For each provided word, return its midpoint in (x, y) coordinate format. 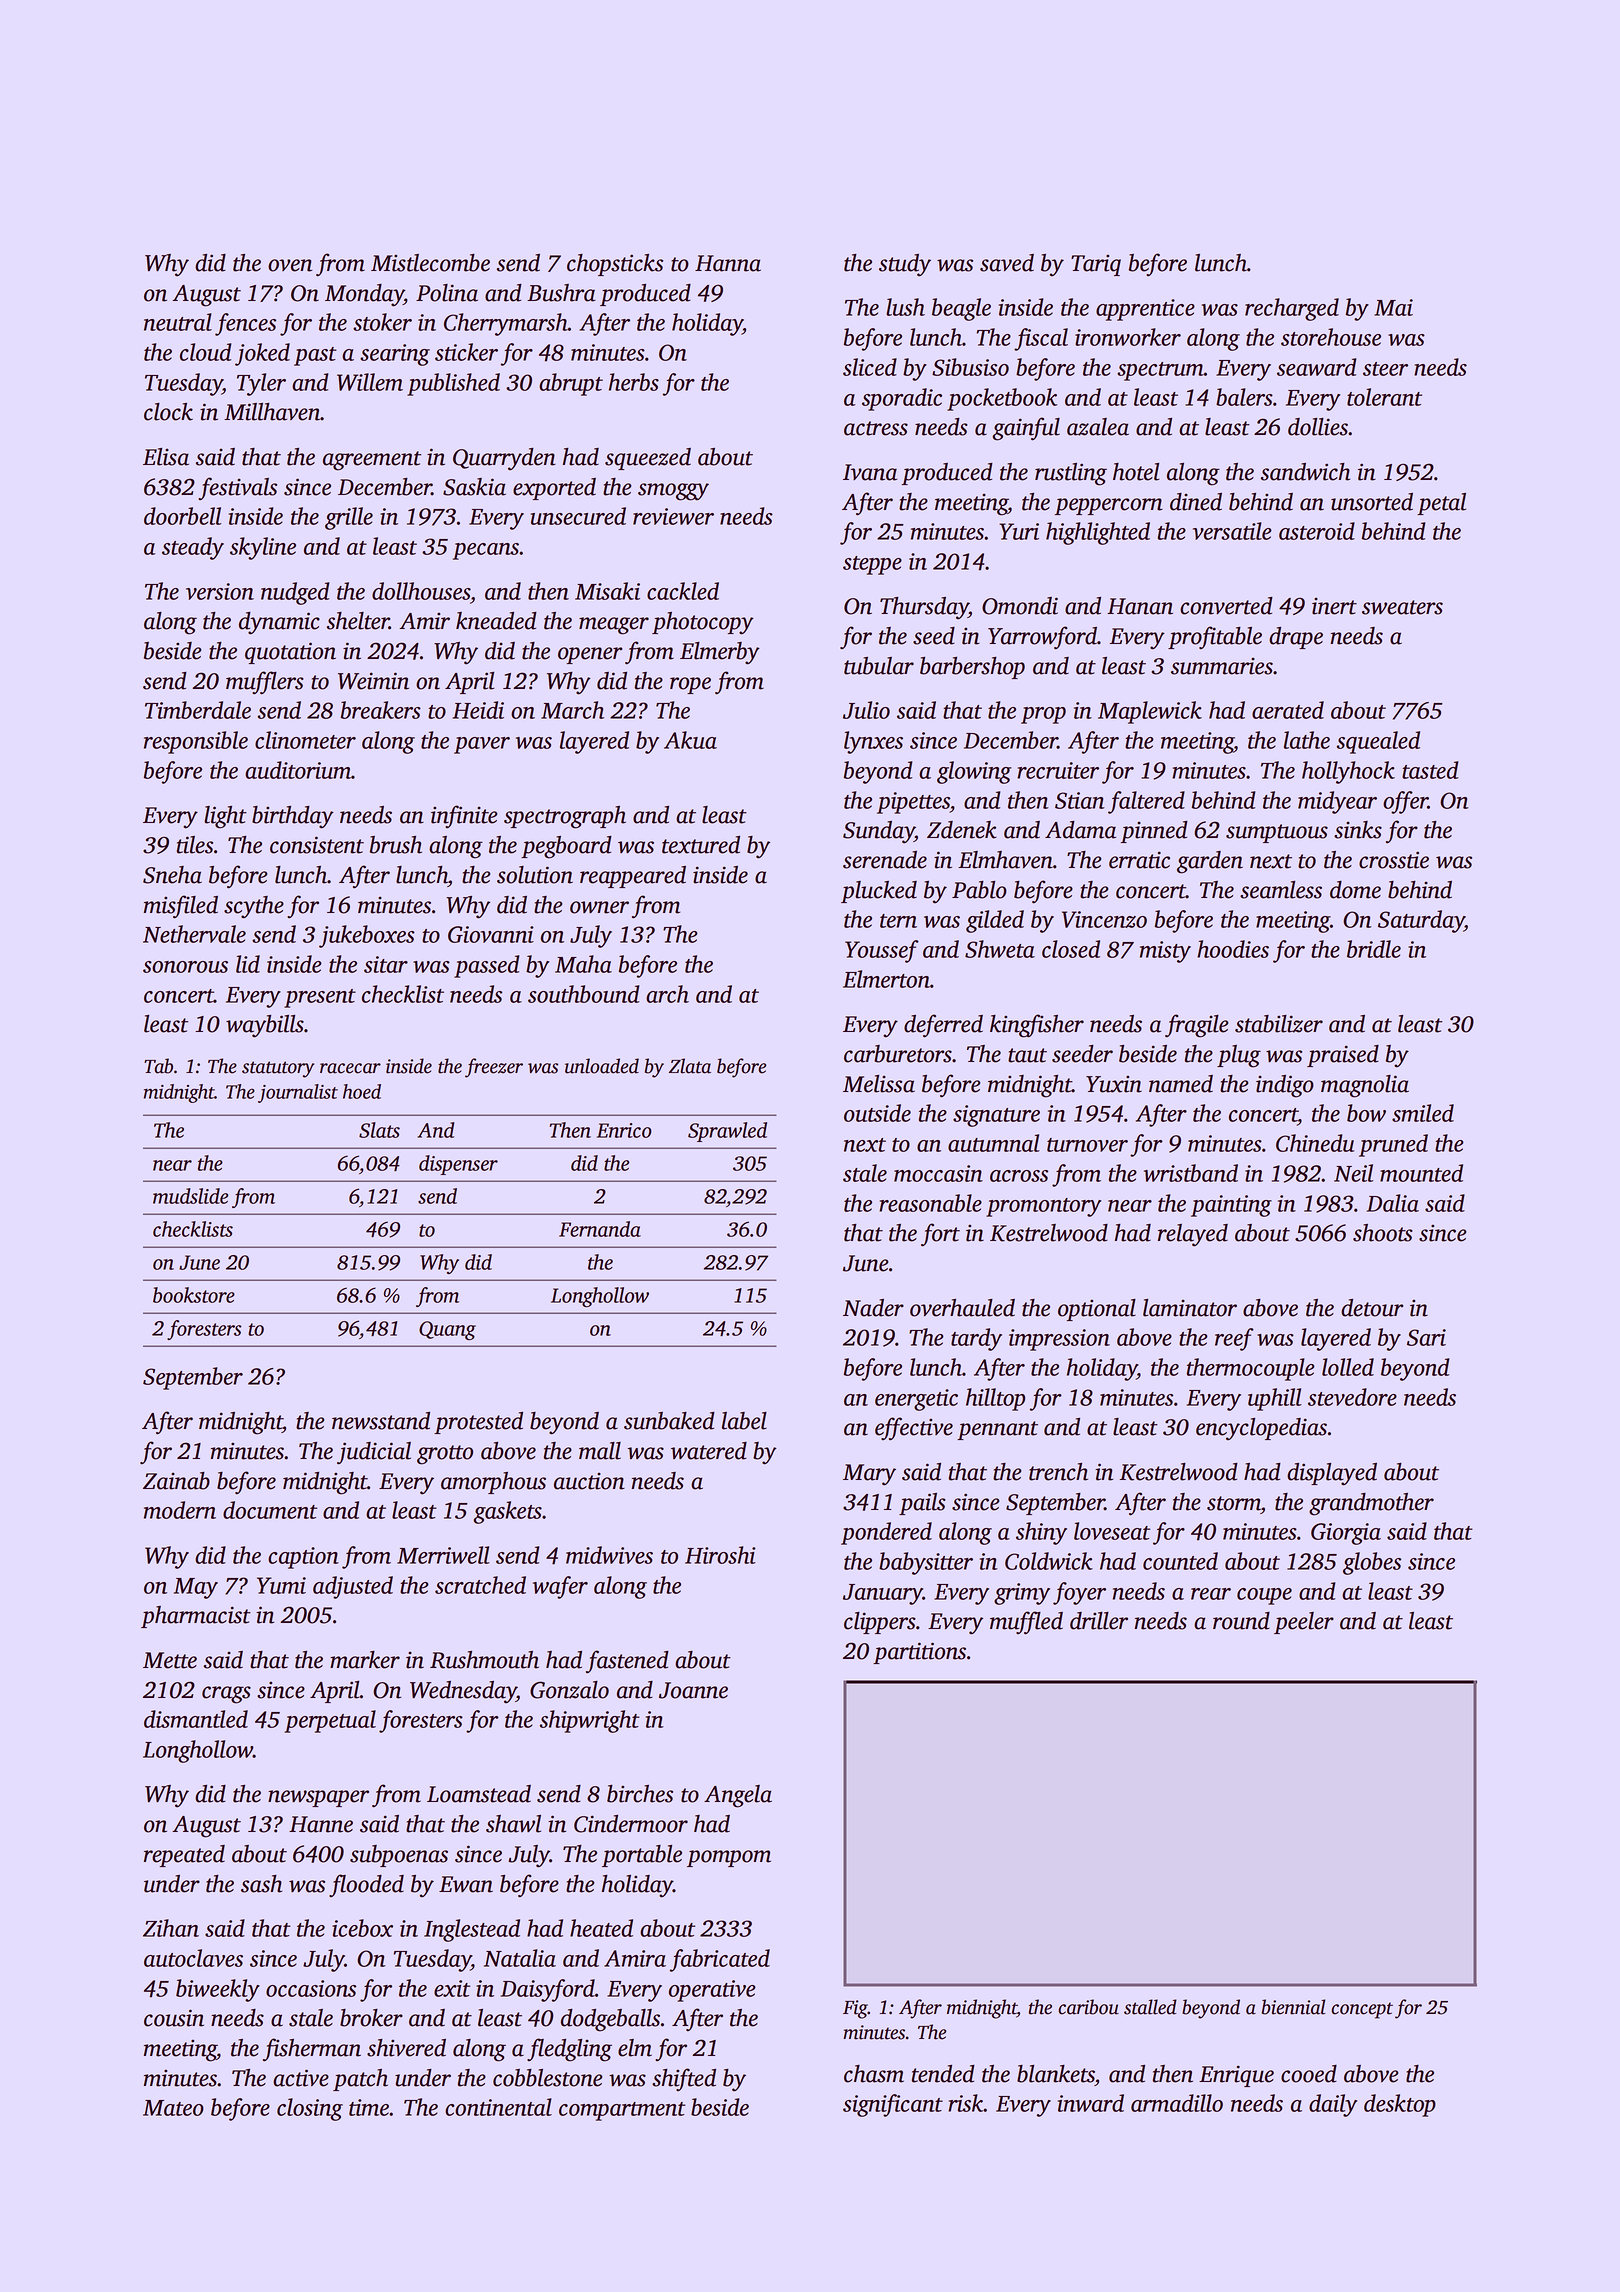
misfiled (181, 907)
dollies (1318, 427)
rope (690, 685)
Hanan (1140, 606)
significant (893, 2105)
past (315, 356)
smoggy (673, 492)
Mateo (173, 2108)
